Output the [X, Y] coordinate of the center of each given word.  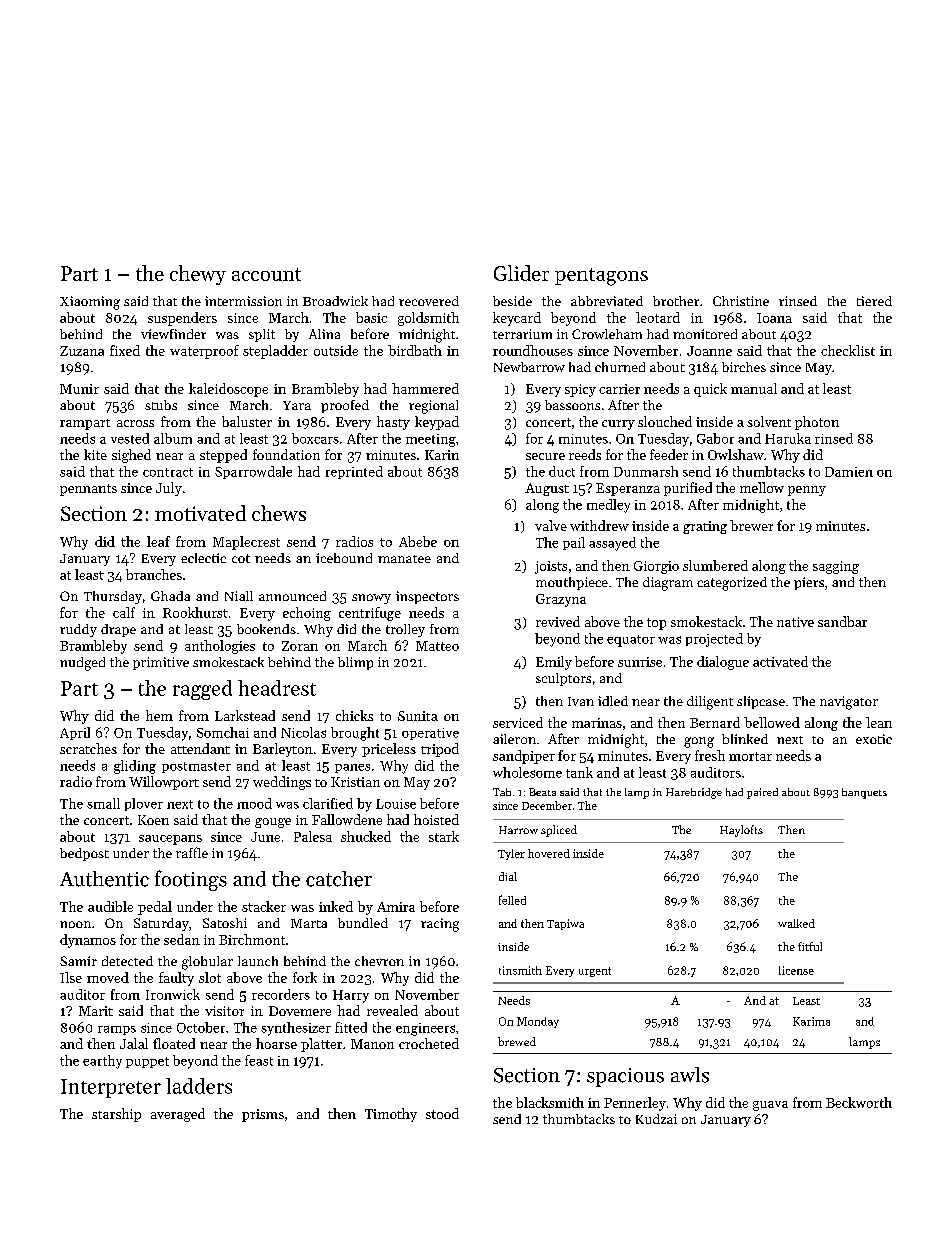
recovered [429, 301]
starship [116, 1115]
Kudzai [656, 1119]
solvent [769, 421]
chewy [198, 275]
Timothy [391, 1115]
